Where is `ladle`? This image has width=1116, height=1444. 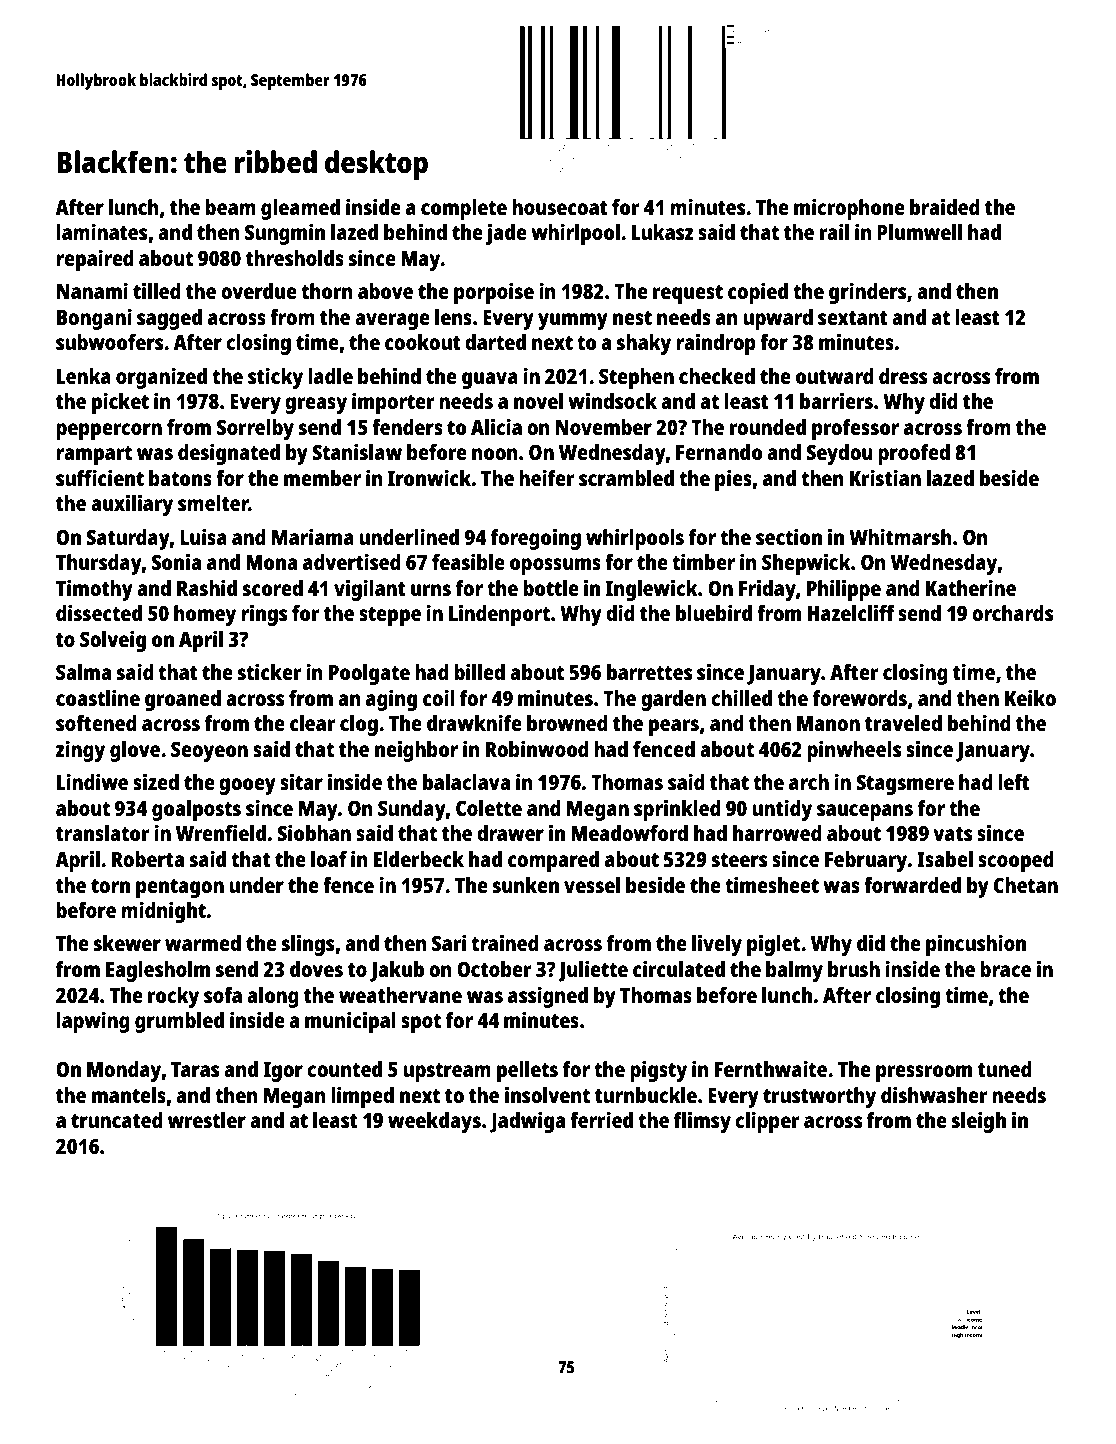 ladle is located at coordinates (330, 376).
